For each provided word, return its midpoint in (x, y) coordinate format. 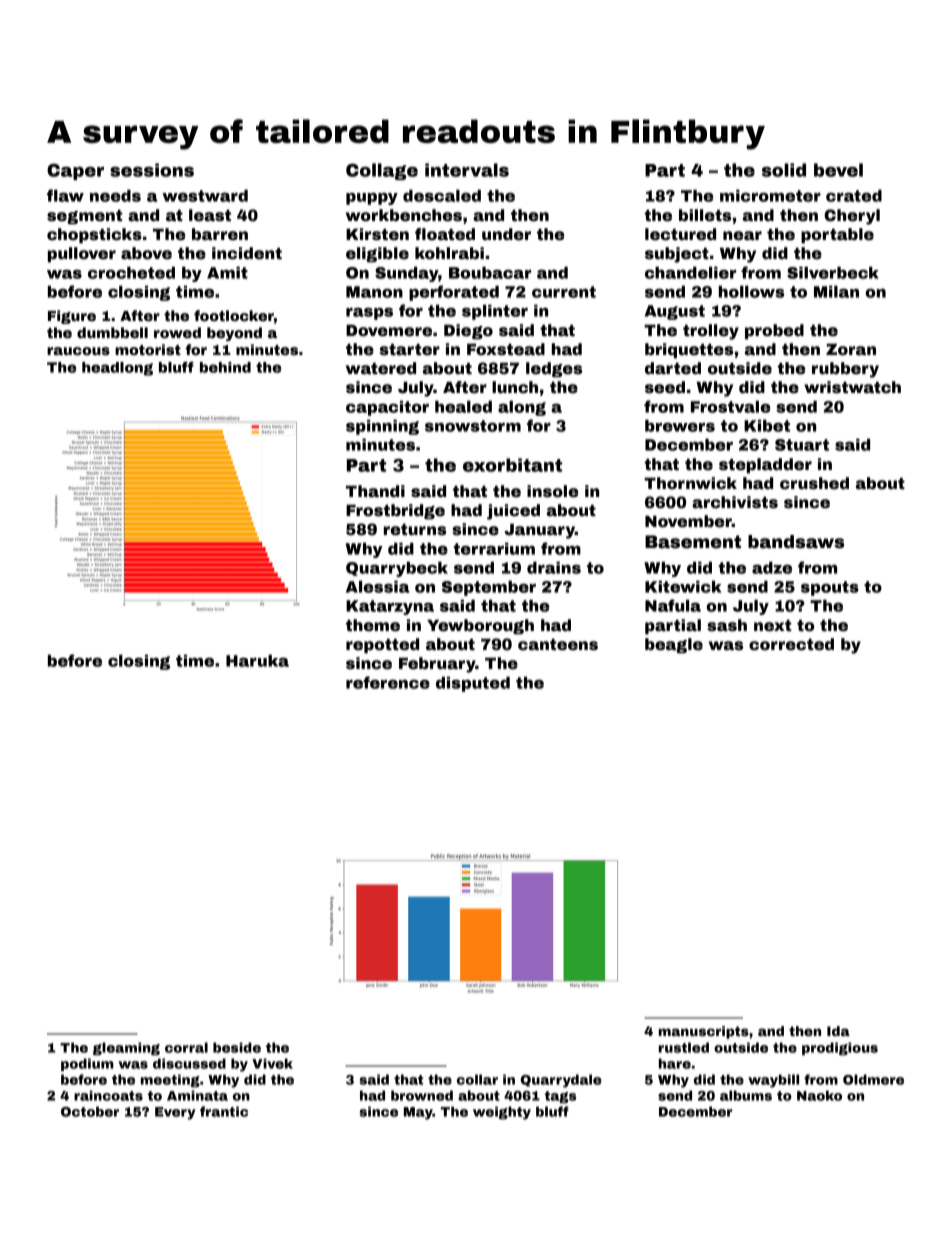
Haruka (257, 661)
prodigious (840, 1048)
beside (237, 1047)
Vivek (272, 1063)
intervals (467, 170)
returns (415, 530)
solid (784, 170)
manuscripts (704, 1032)
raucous (78, 351)
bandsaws (796, 542)
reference (388, 682)
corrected (791, 644)
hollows (751, 292)
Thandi (375, 491)
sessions (152, 170)
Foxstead (506, 349)
